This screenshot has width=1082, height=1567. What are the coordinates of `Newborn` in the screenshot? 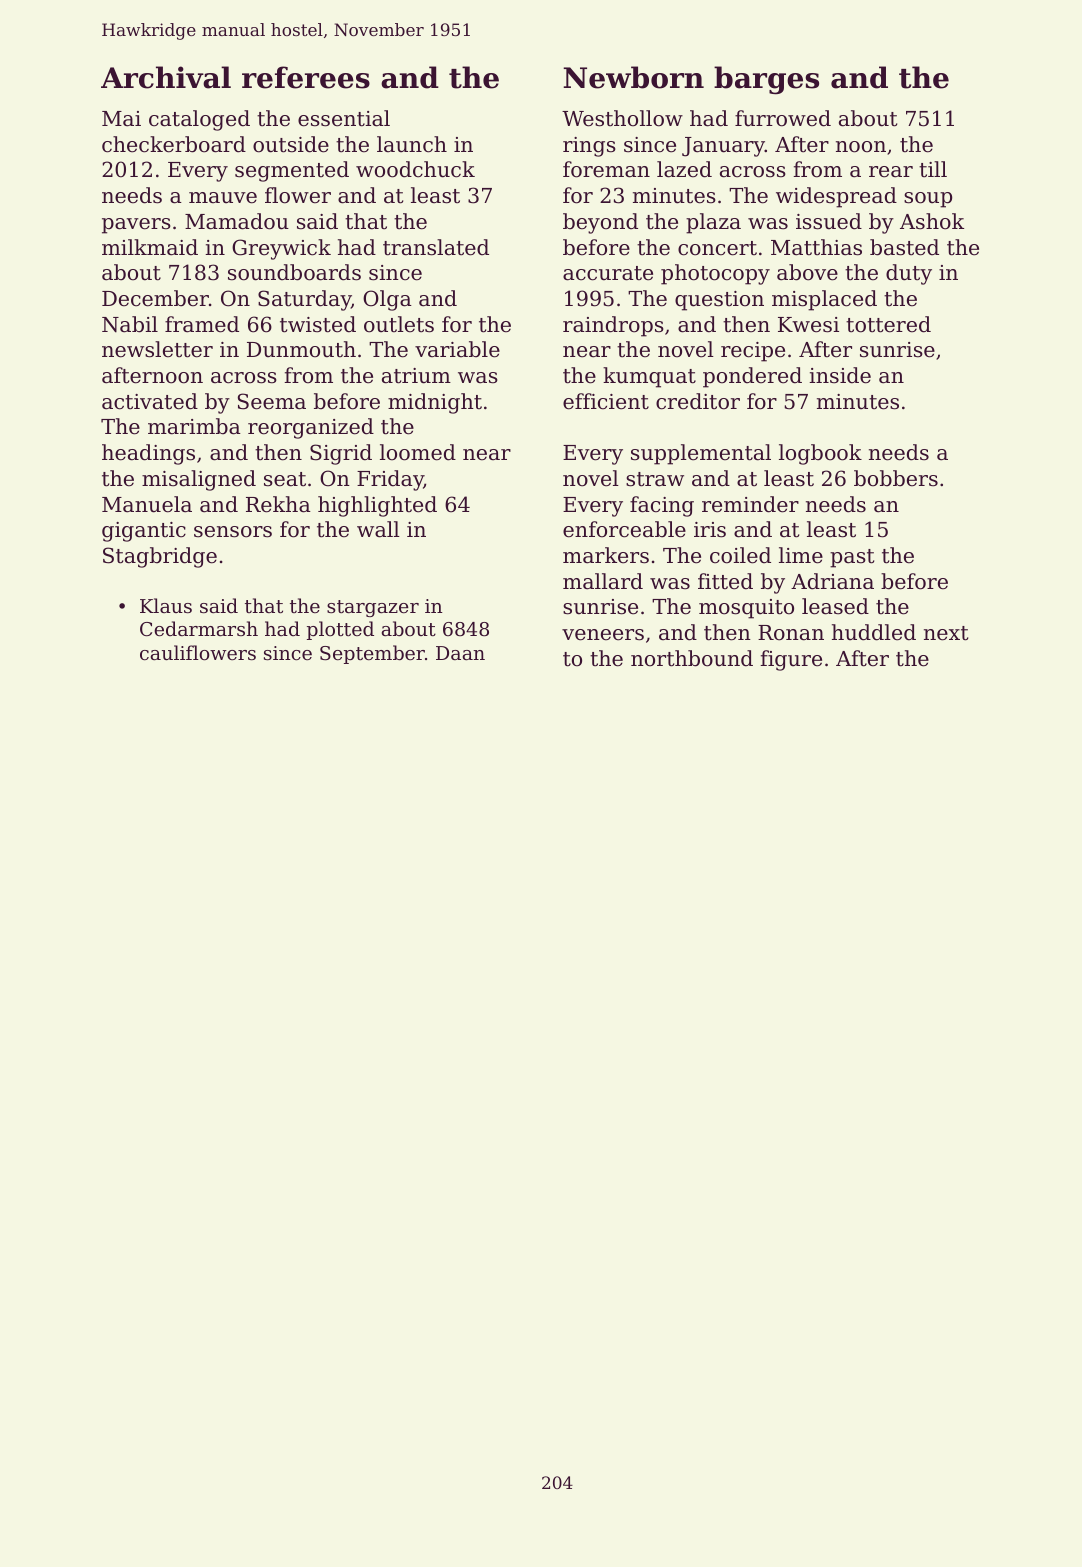 It's located at (633, 77).
